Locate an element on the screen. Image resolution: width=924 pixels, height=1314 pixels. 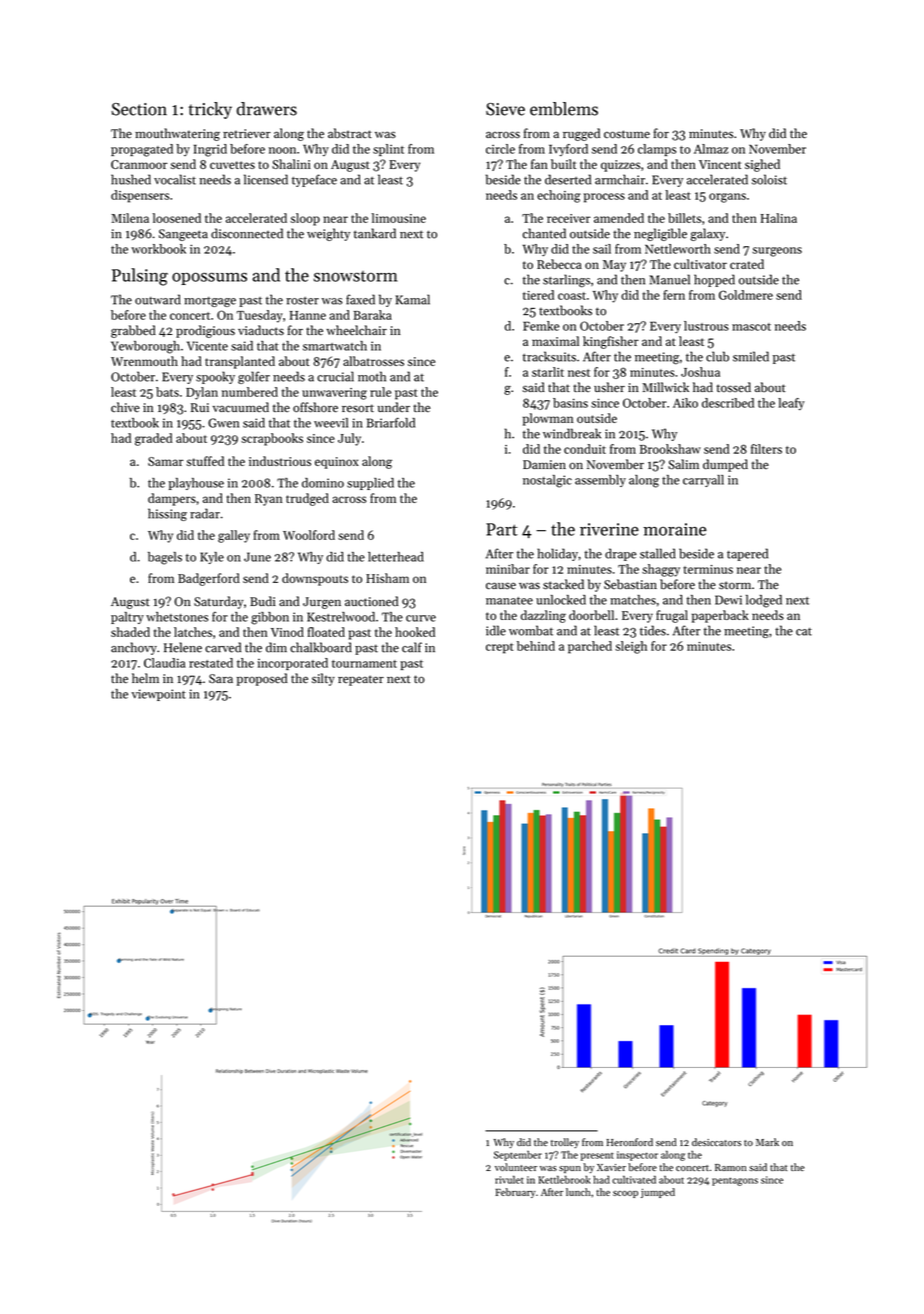
trolley is located at coordinates (565, 1143).
